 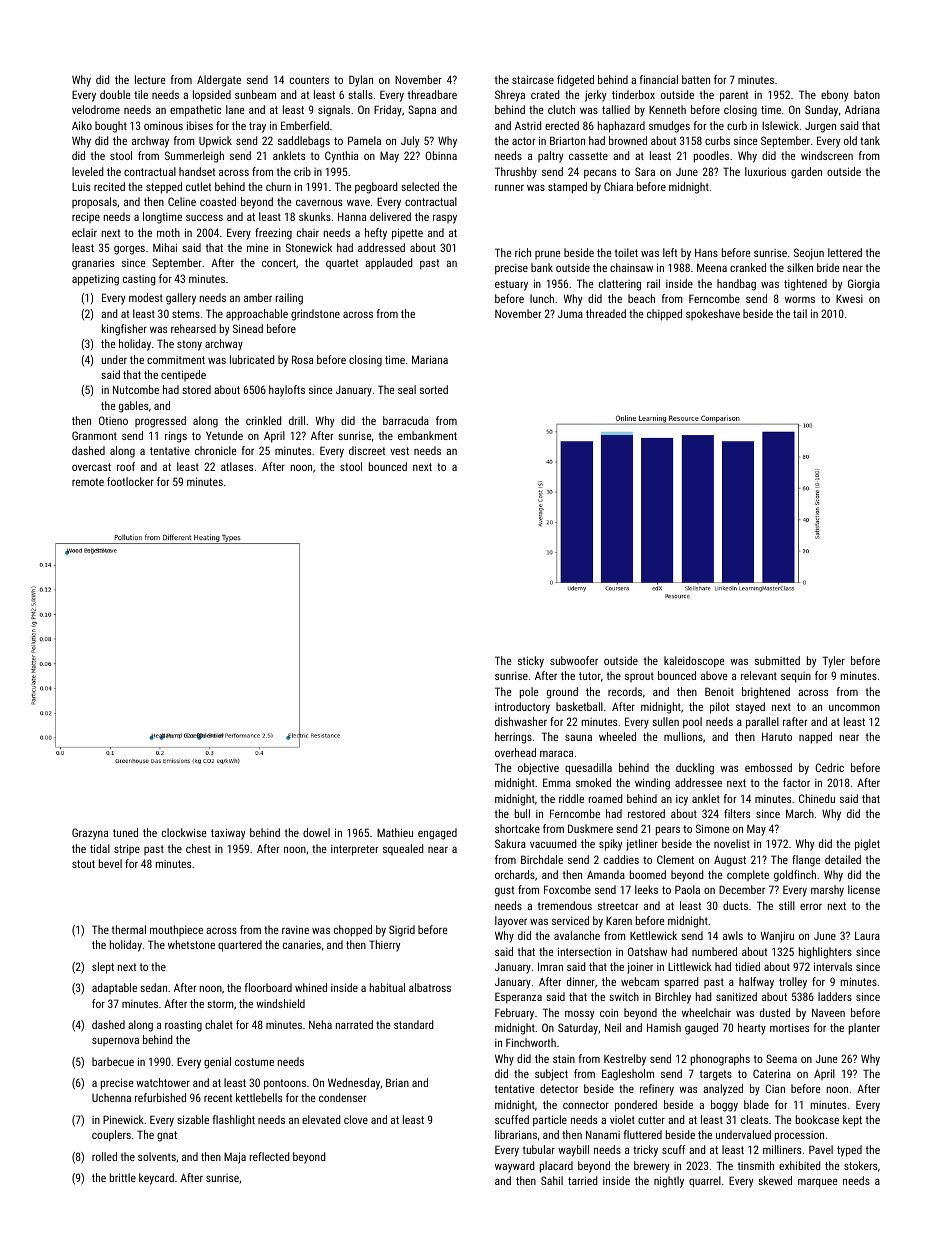 What do you see at coordinates (575, 81) in the screenshot?
I see `fidgeted` at bounding box center [575, 81].
